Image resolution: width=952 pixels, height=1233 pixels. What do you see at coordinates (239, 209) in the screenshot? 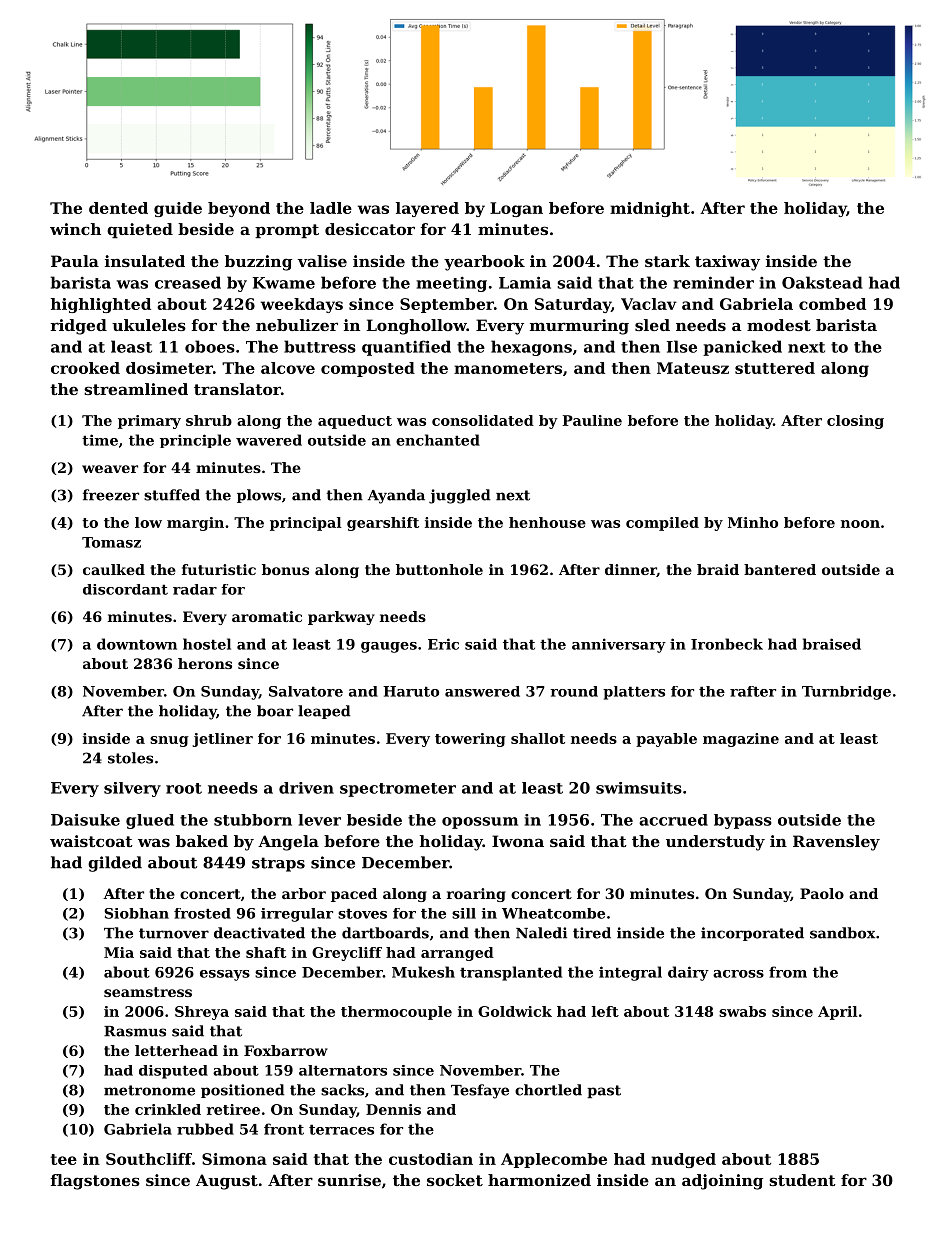
I see `beyond` at bounding box center [239, 209].
